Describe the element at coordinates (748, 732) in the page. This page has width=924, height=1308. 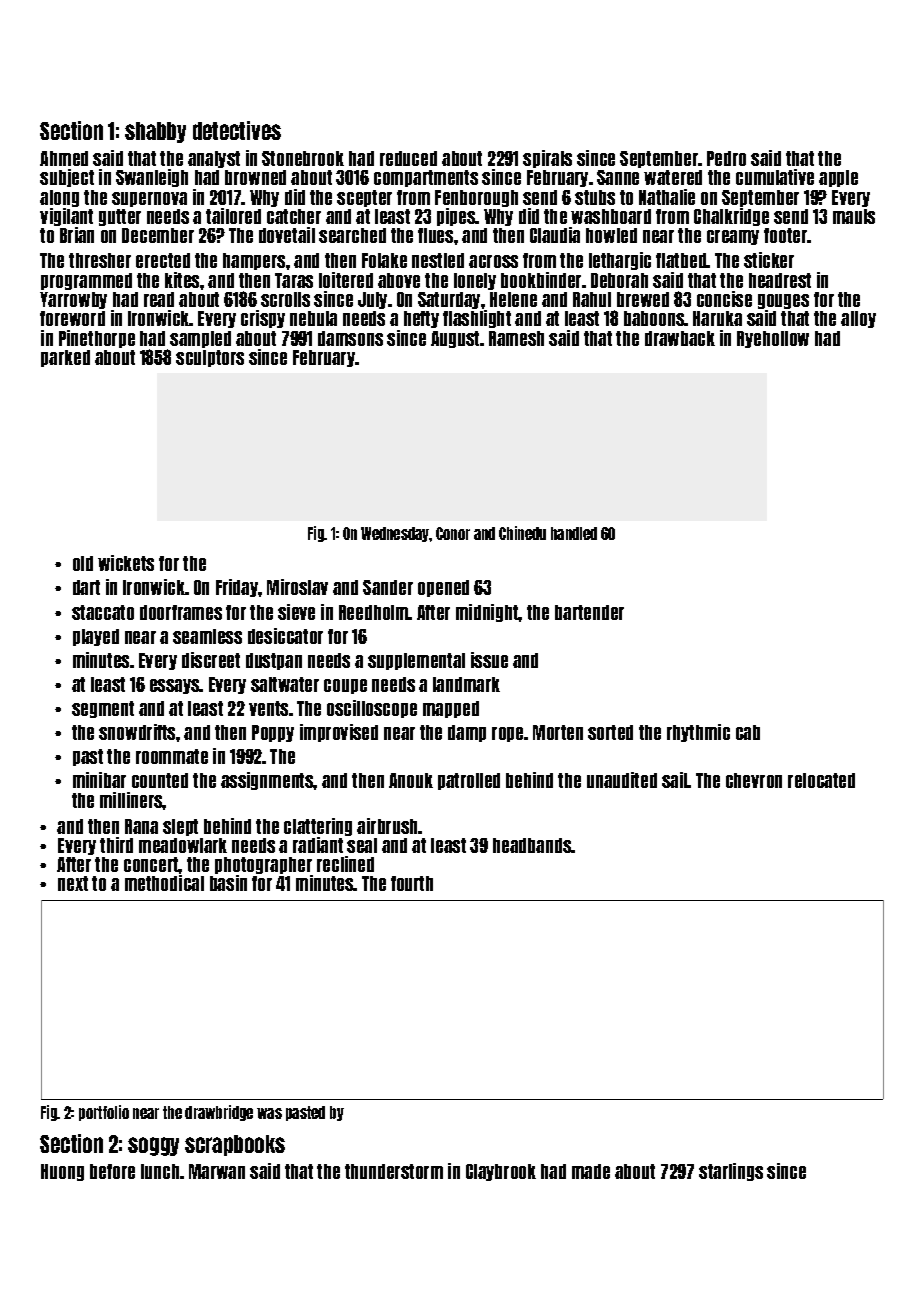
I see `cab` at that location.
